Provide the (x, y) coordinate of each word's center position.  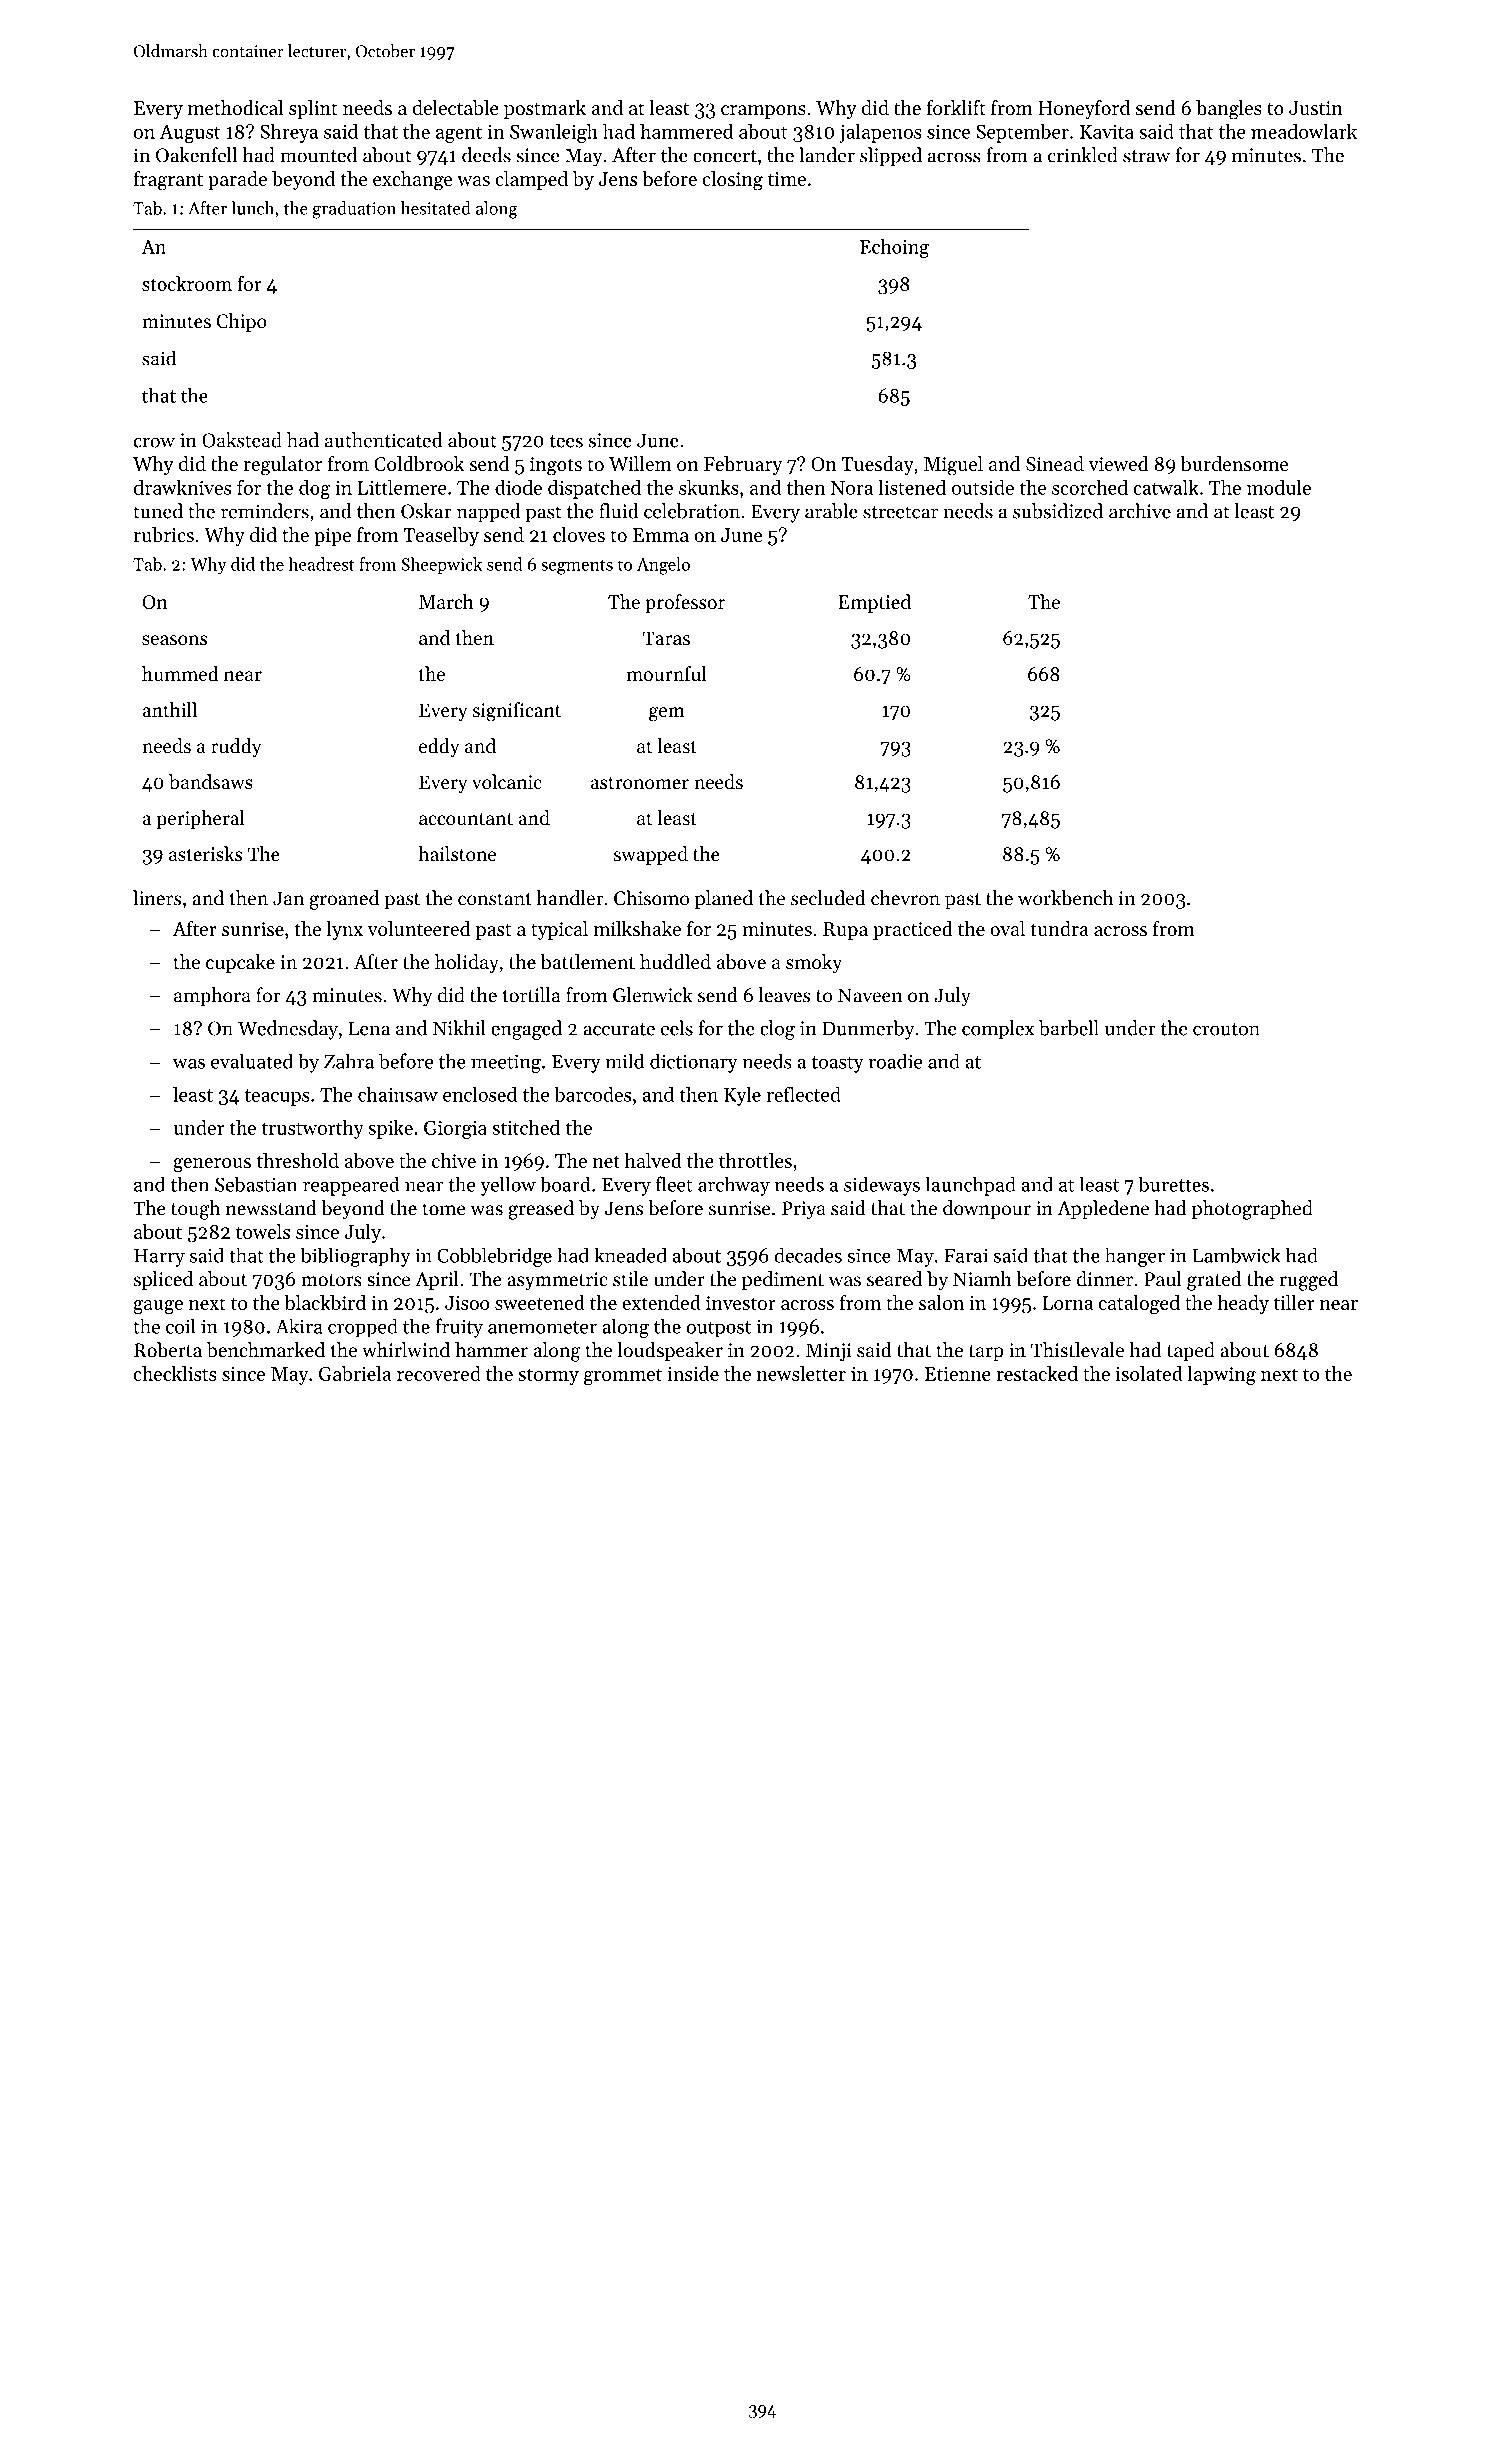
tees (566, 441)
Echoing (894, 248)
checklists (175, 1373)
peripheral (200, 819)
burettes (1174, 1184)
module (1279, 487)
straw (1146, 156)
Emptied (875, 603)
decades (808, 1255)
